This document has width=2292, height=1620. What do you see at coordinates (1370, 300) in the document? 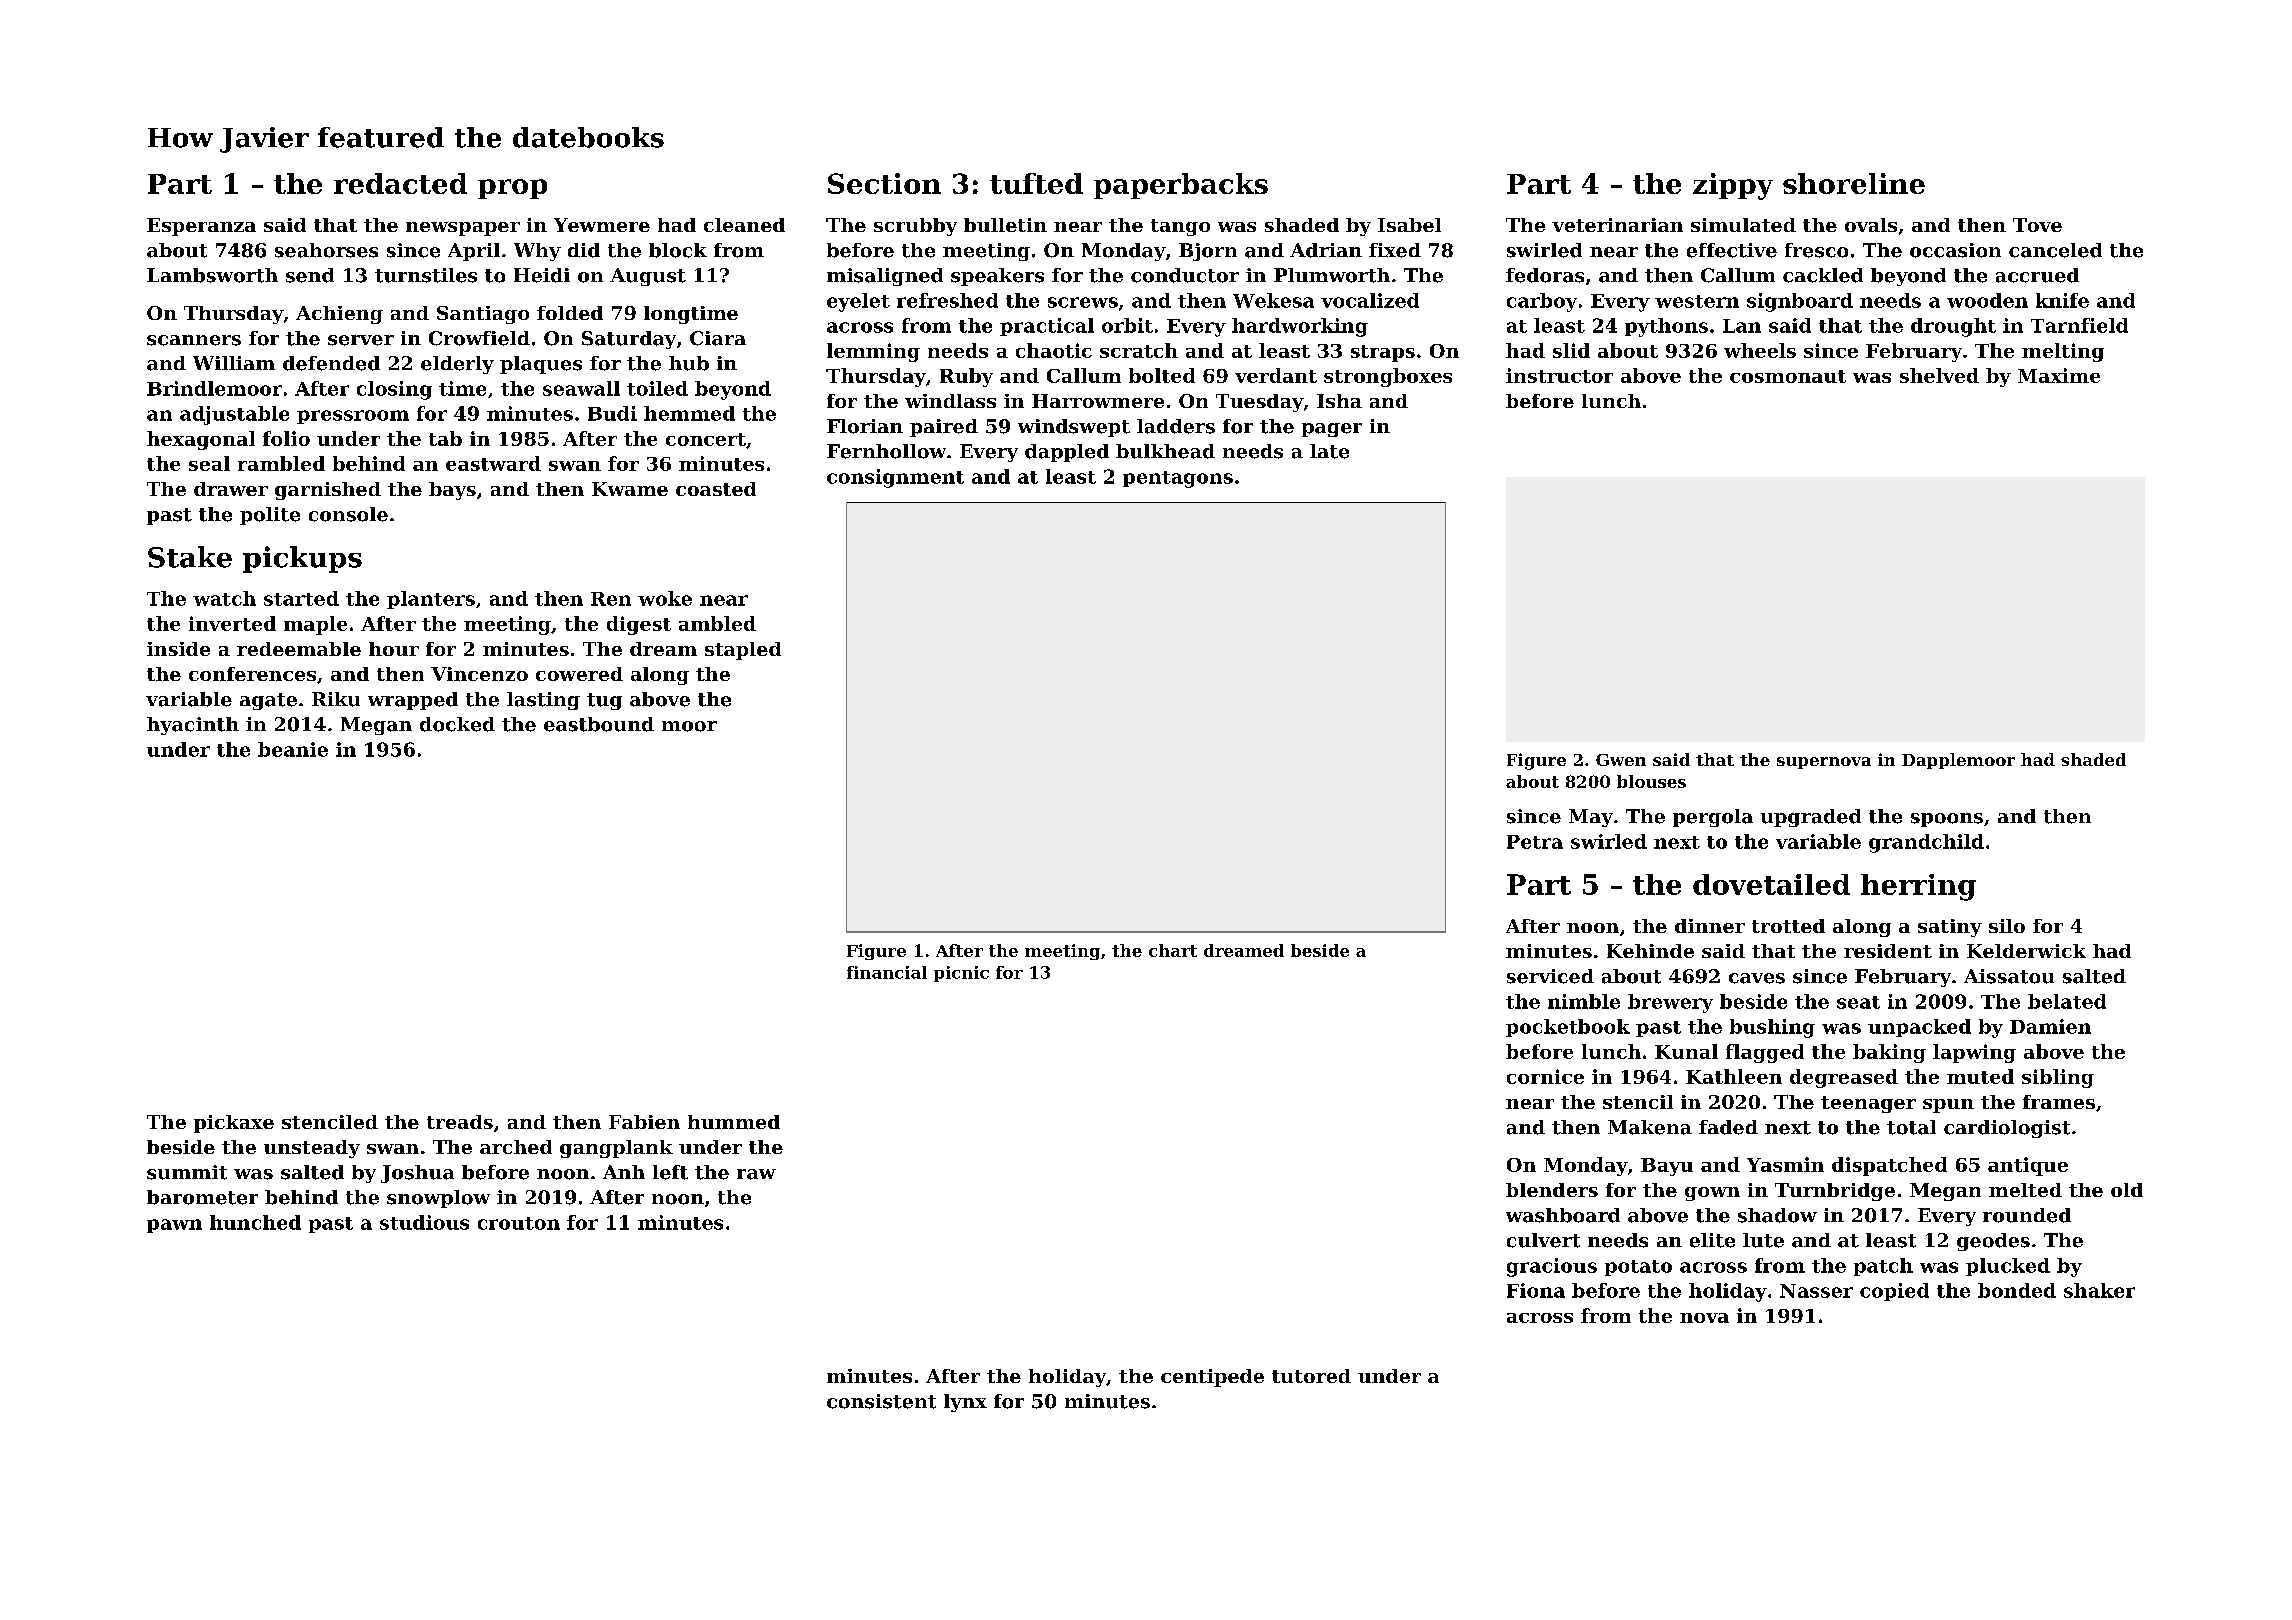
I see `vocalized` at bounding box center [1370, 300].
